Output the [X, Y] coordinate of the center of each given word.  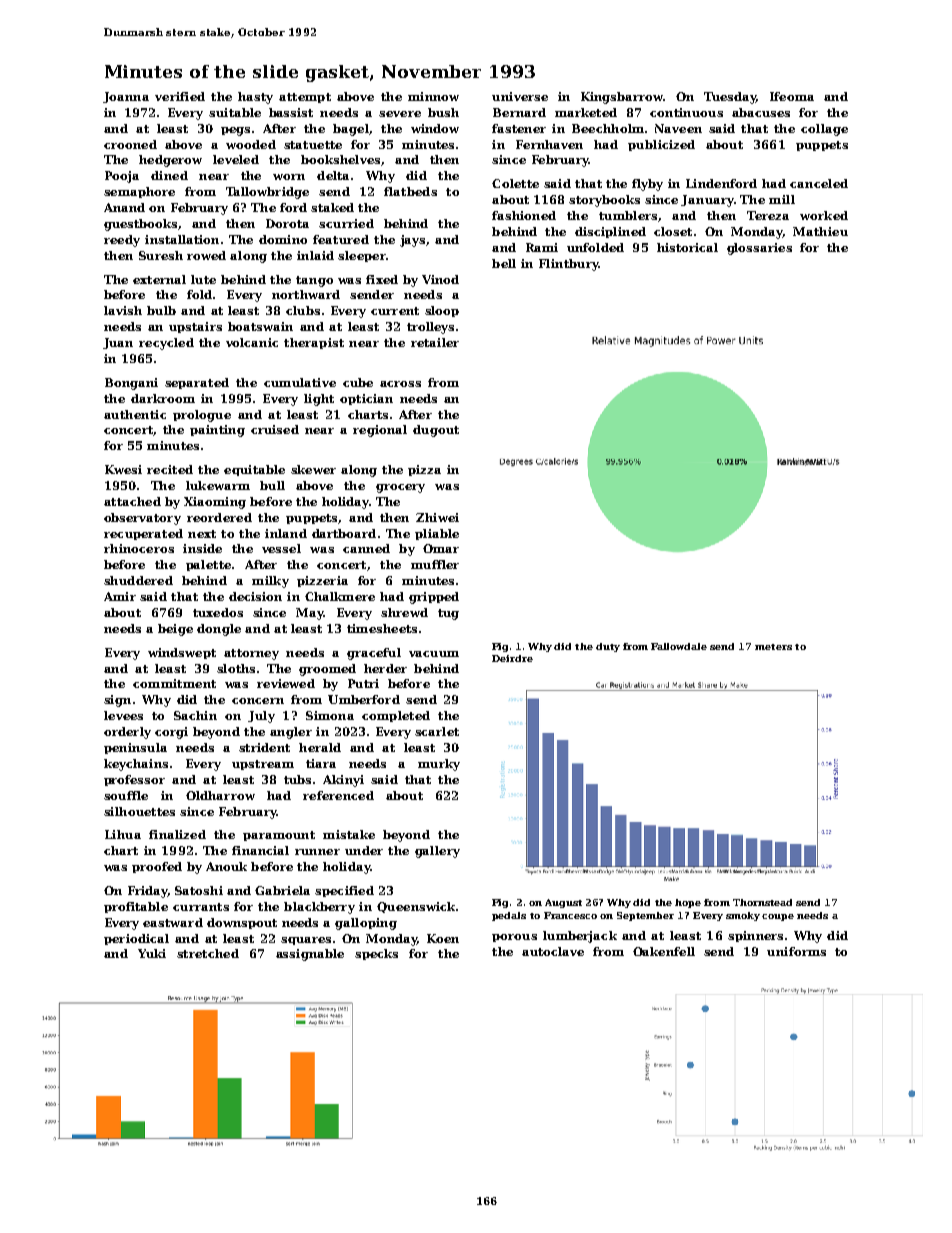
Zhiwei [437, 517]
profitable [136, 907]
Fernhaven [549, 144]
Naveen [678, 128]
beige [175, 630]
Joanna [126, 97]
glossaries [759, 249]
